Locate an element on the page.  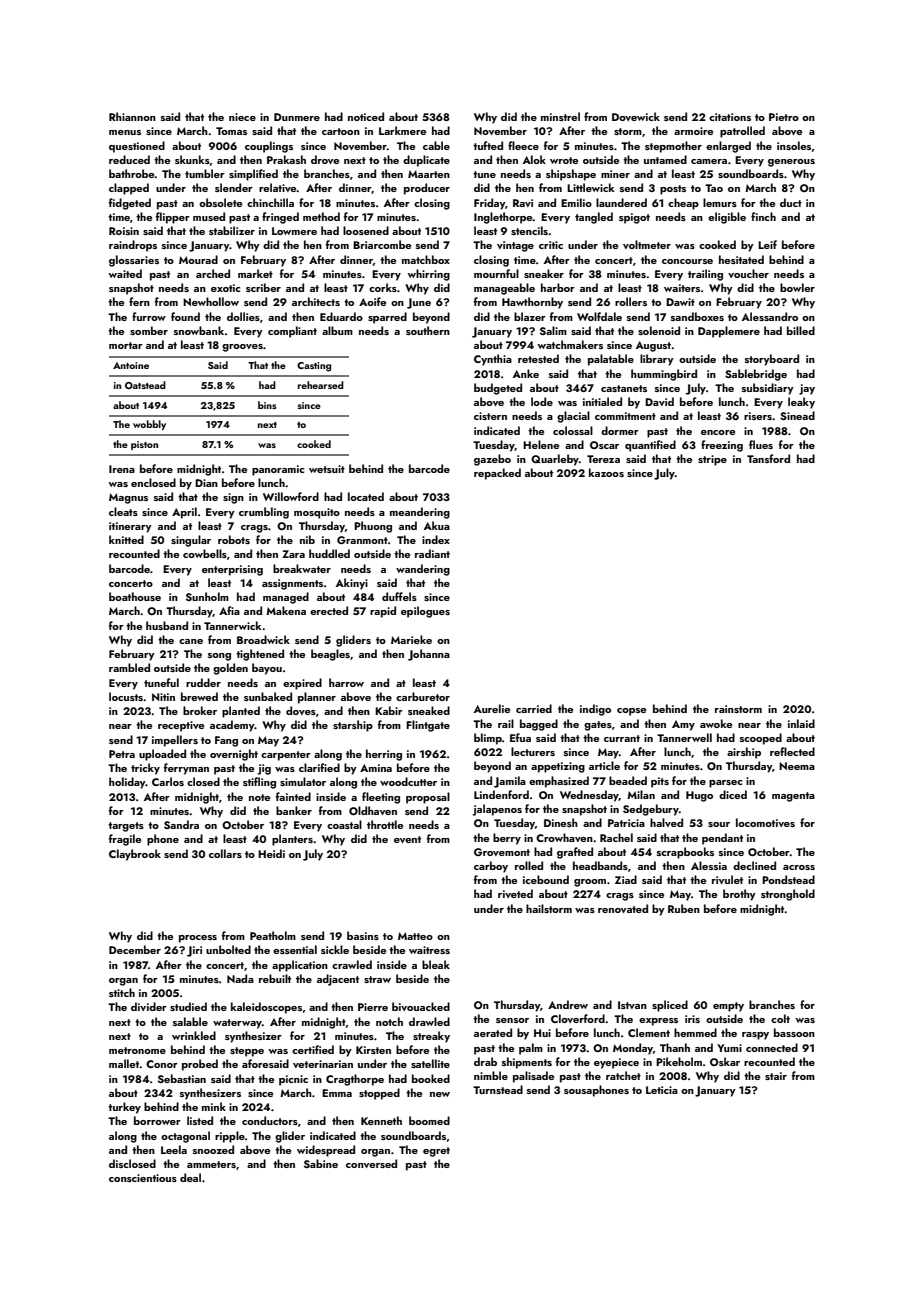
bleak is located at coordinates (436, 964).
